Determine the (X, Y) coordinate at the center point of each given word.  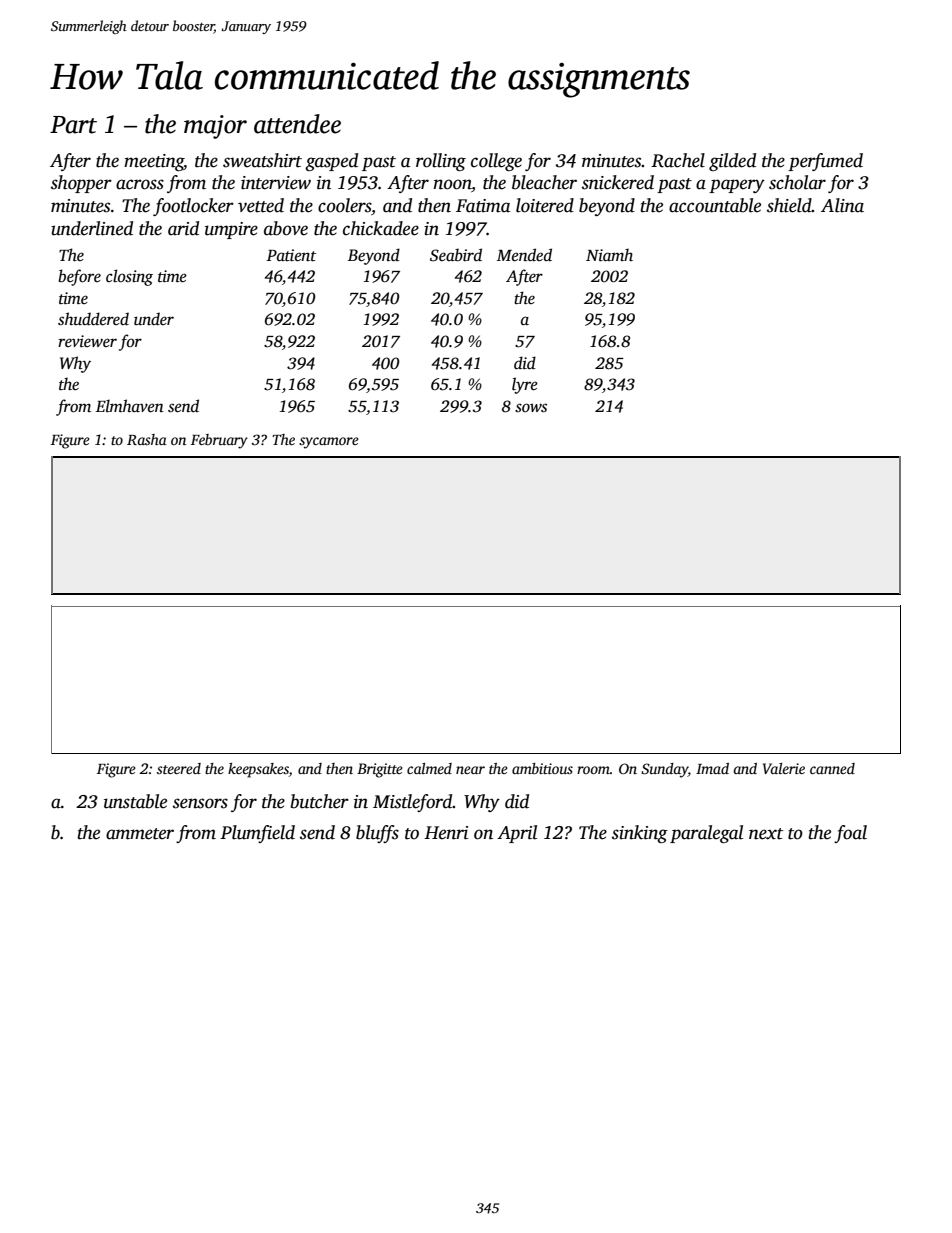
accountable (715, 205)
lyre (525, 385)
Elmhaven (130, 406)
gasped (331, 162)
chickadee (381, 228)
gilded (732, 162)
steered (179, 768)
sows (531, 408)
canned (832, 768)
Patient (291, 255)
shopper (81, 184)
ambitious (542, 768)
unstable (135, 801)
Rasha (147, 439)
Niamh (609, 254)
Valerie (784, 768)
